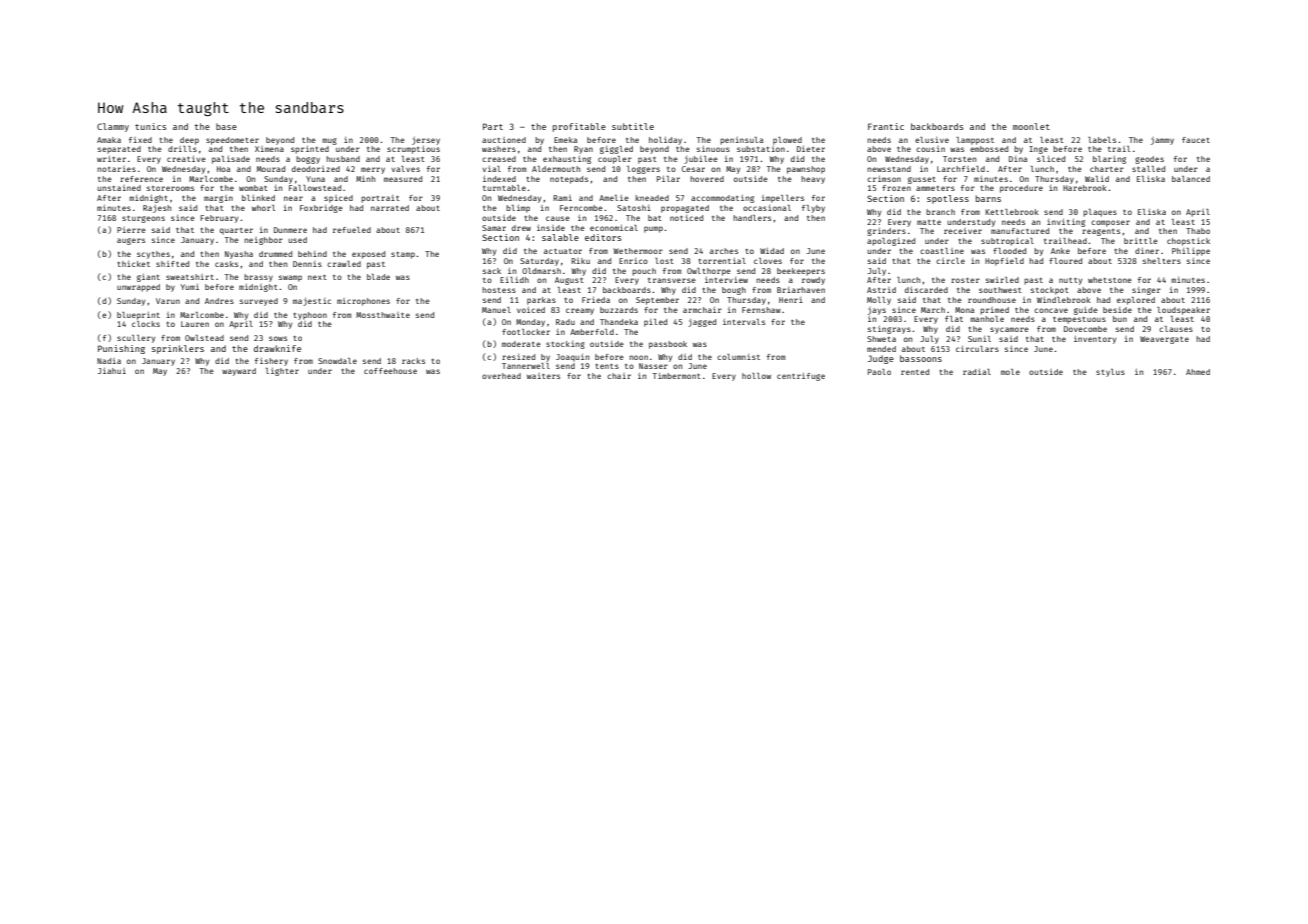 This image has height=924, width=1308. What do you see at coordinates (948, 199) in the image?
I see `spotless` at bounding box center [948, 199].
